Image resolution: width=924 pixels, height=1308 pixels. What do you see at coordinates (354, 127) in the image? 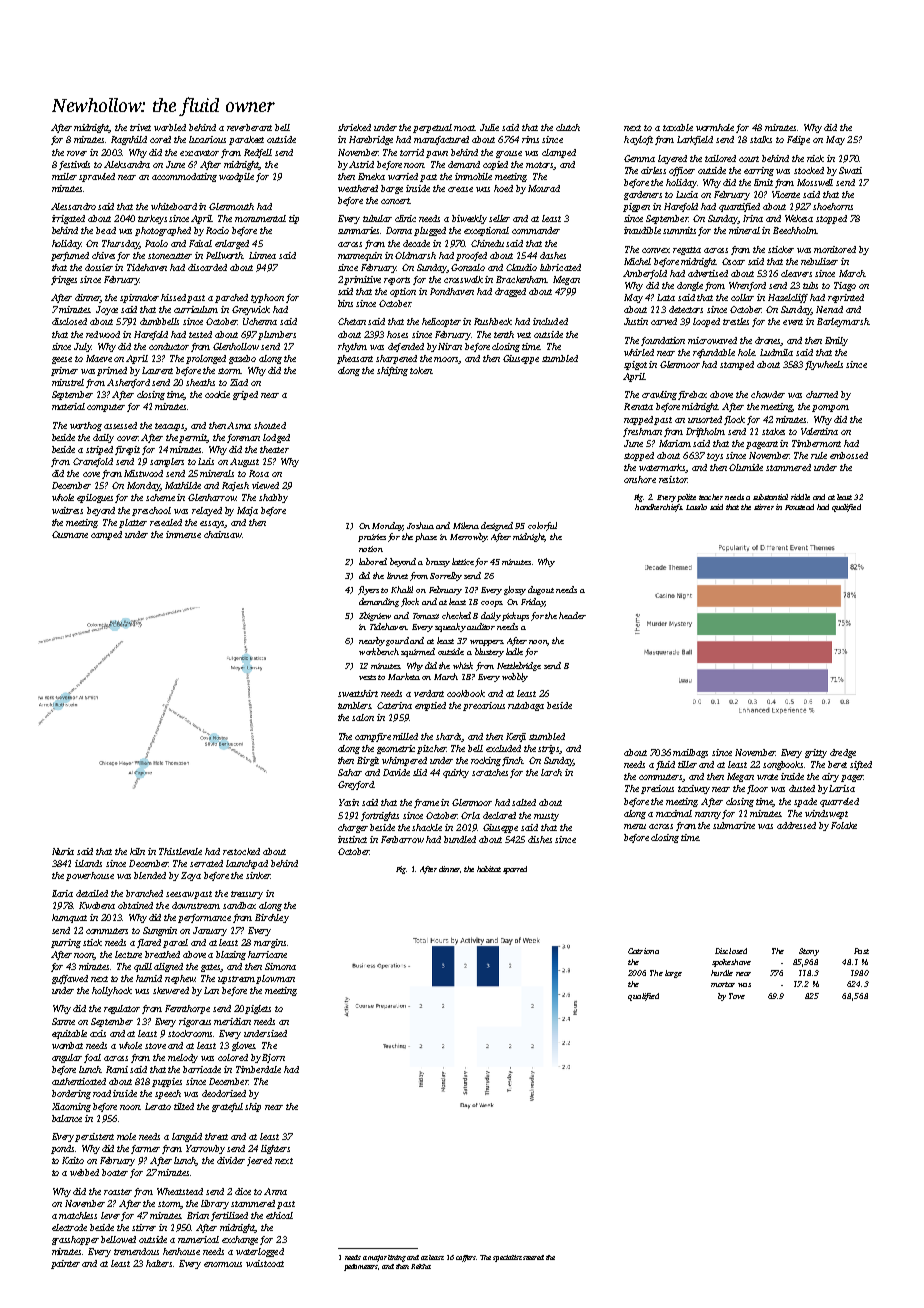
I see `shrieked` at bounding box center [354, 127].
